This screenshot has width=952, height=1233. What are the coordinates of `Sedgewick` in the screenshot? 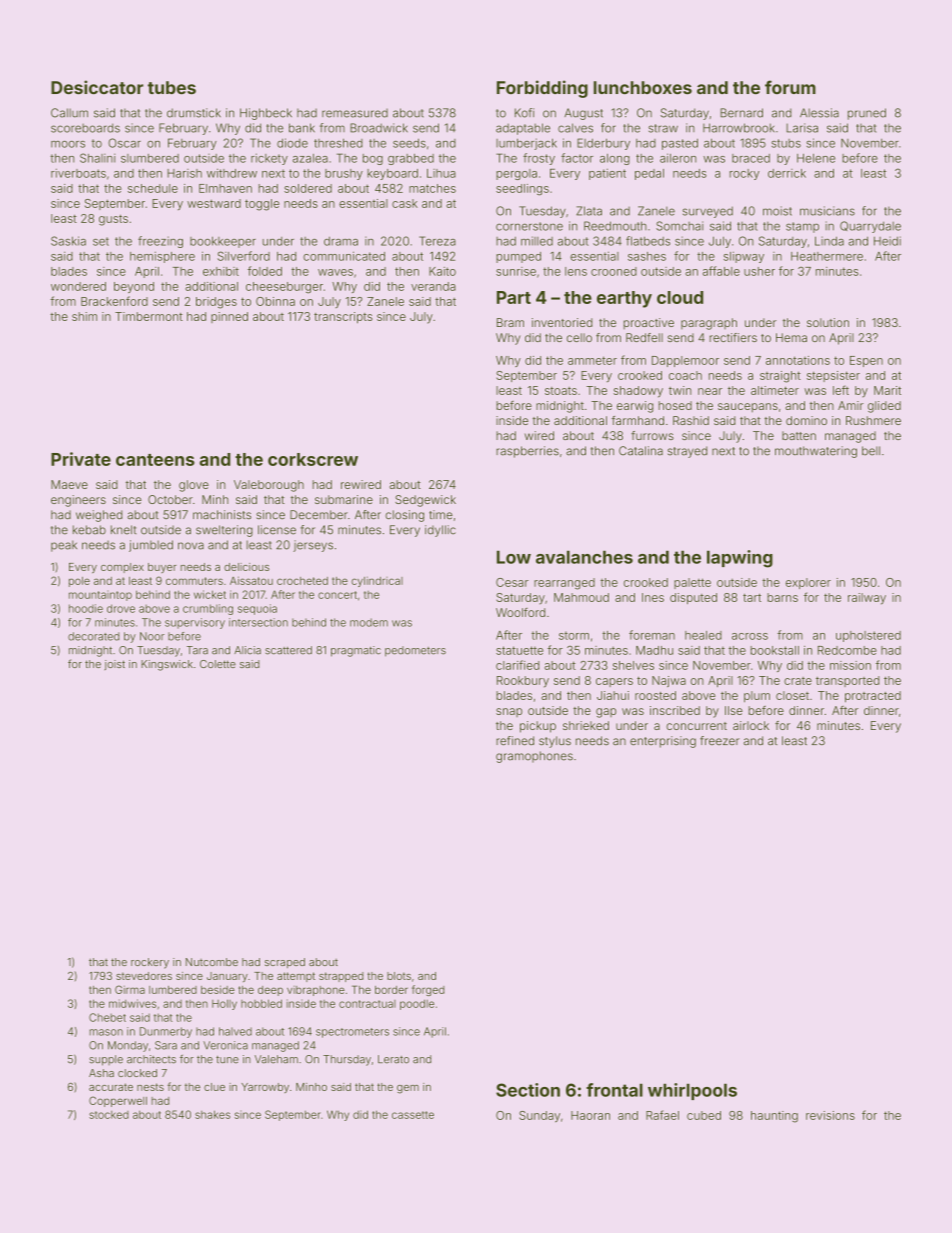 It's located at (425, 501).
